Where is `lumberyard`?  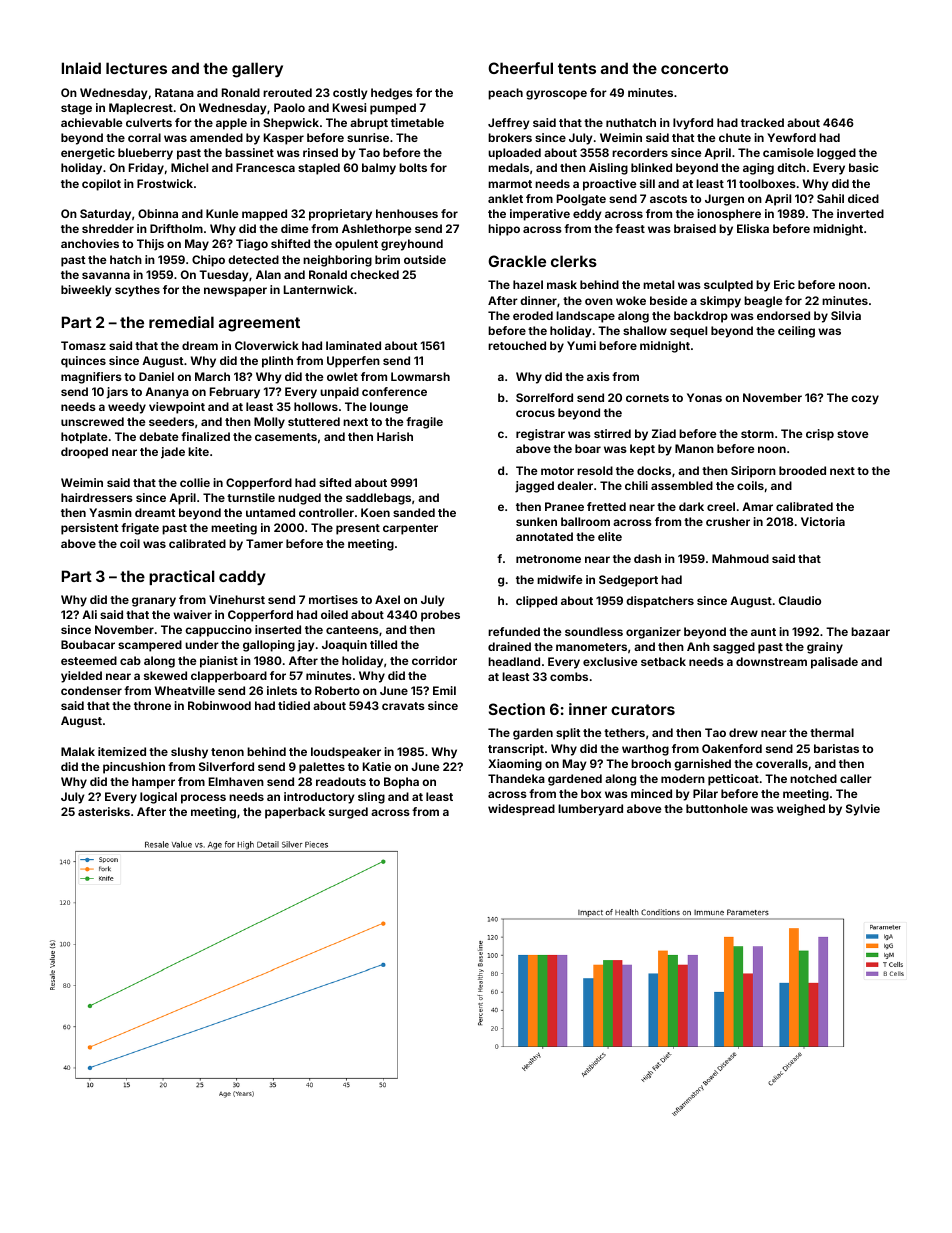
lumberyard is located at coordinates (590, 810).
